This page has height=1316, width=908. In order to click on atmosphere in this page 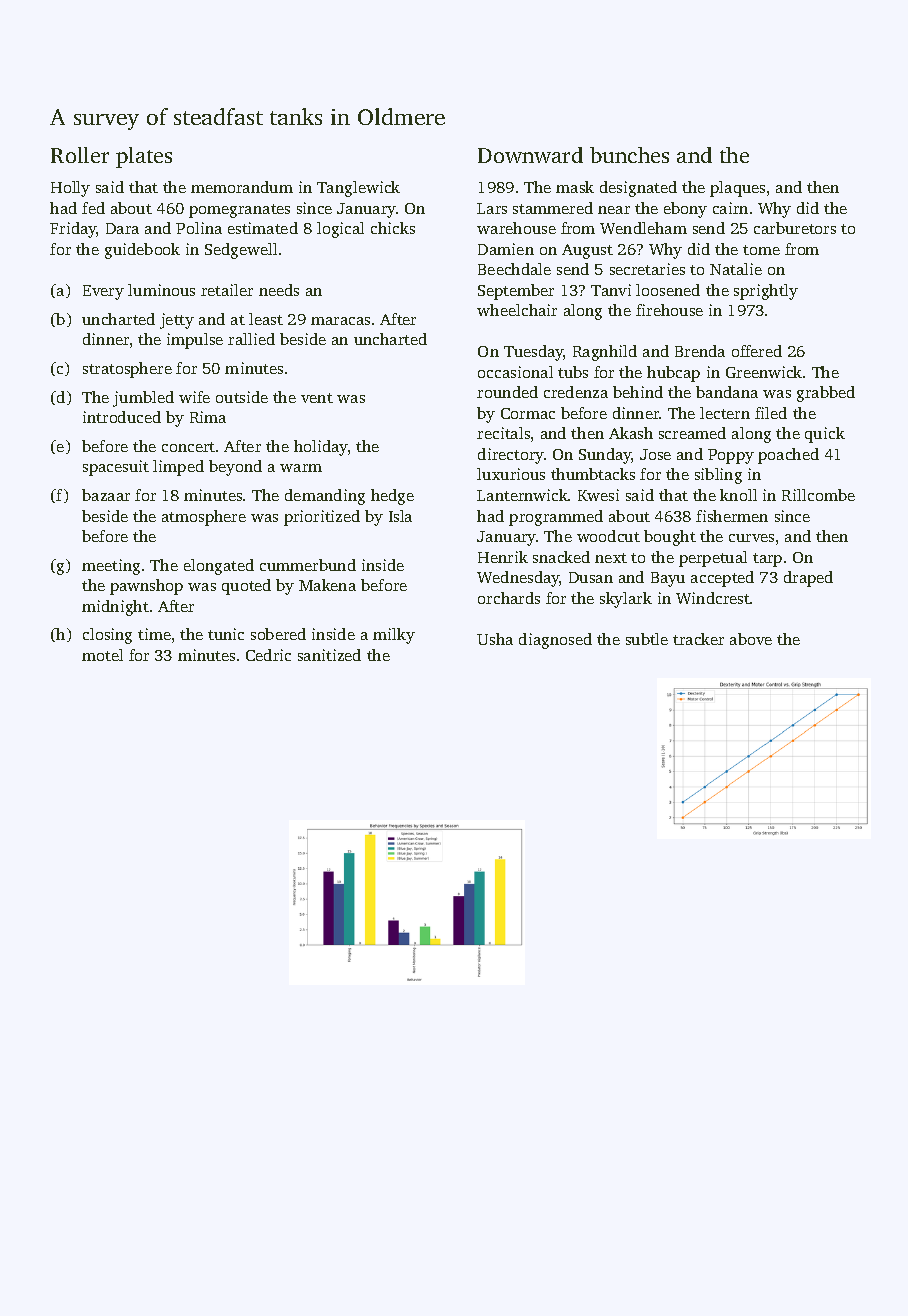, I will do `click(204, 518)`.
